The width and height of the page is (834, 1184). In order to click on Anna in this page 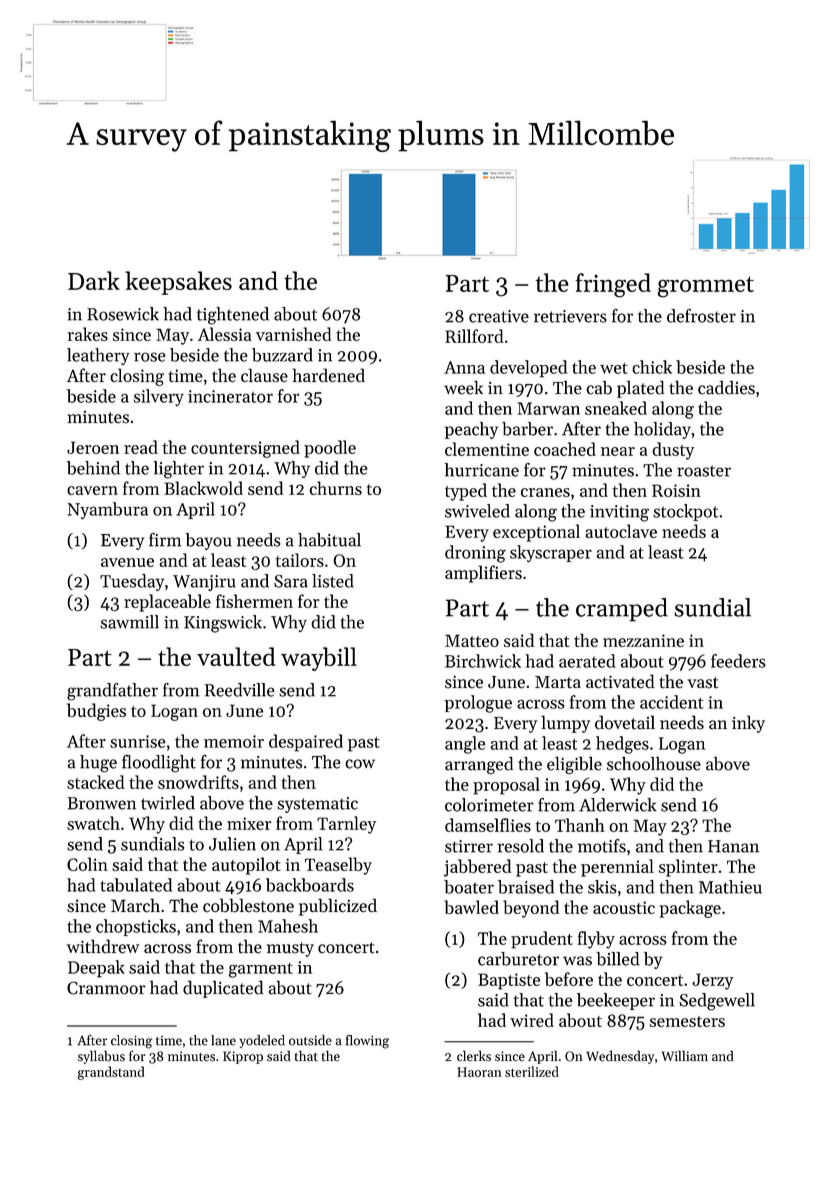, I will do `click(464, 367)`.
